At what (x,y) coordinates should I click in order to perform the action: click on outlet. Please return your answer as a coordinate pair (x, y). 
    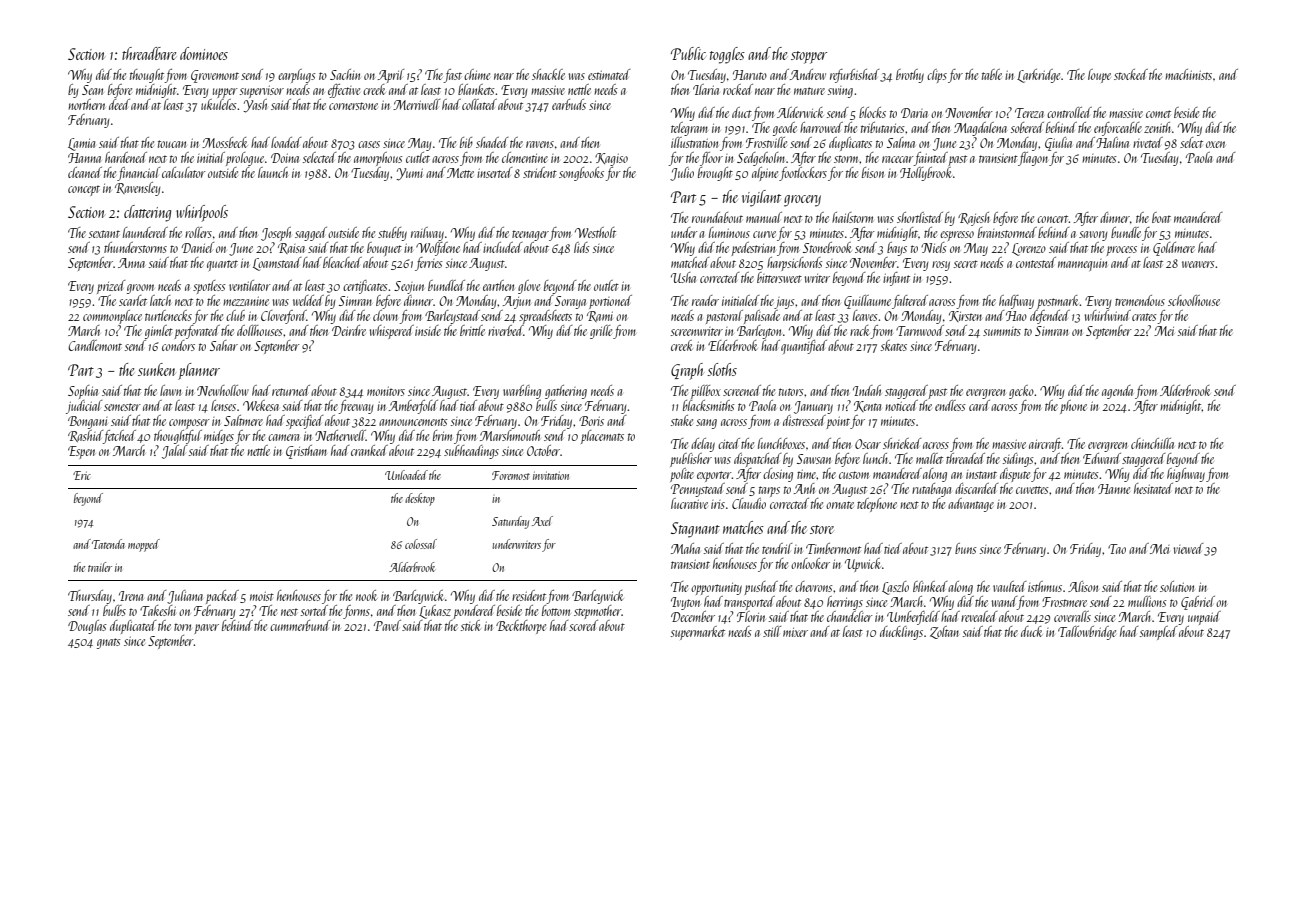
    Looking at the image, I should click on (606, 285).
